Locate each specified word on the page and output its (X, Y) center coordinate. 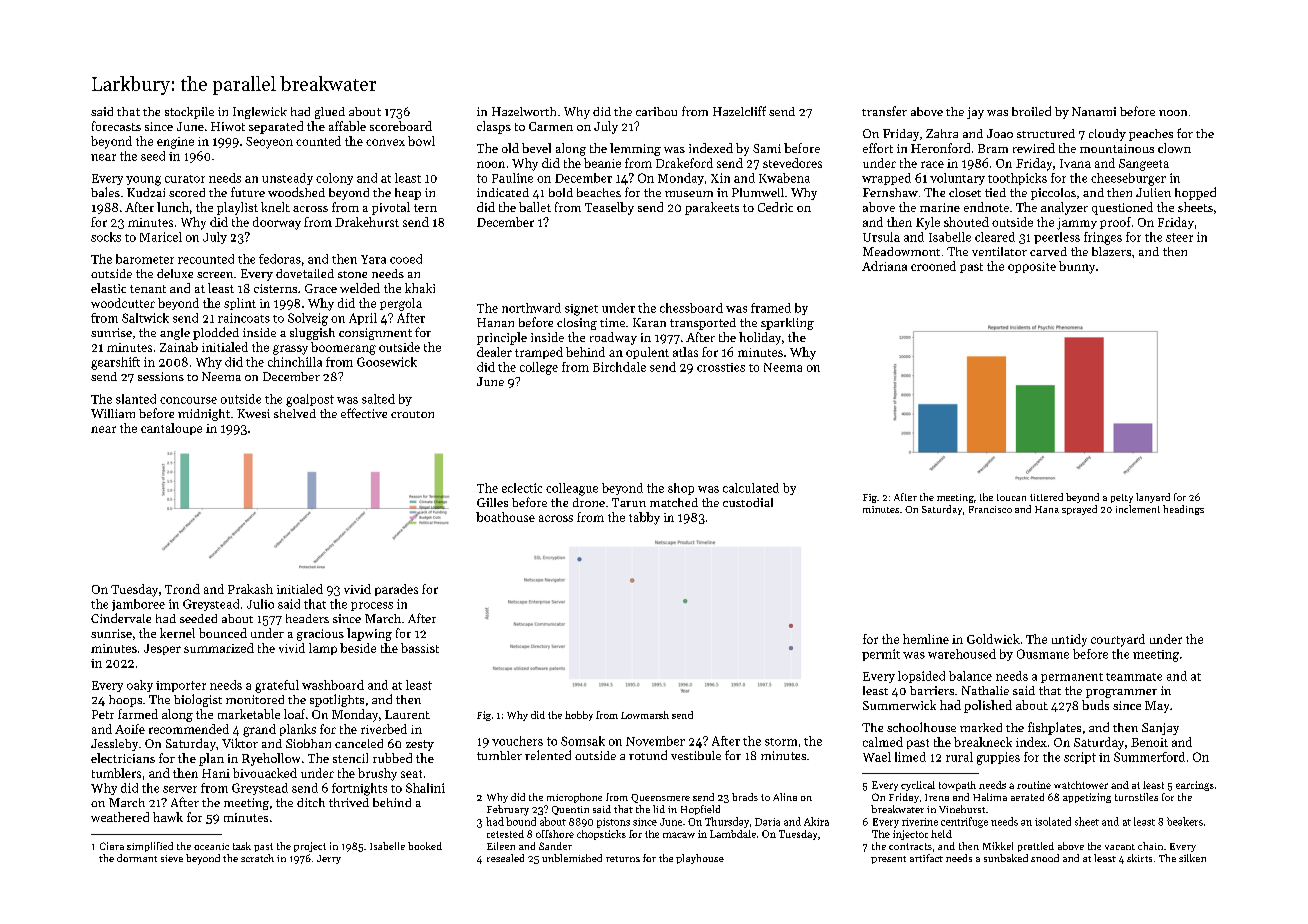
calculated (751, 488)
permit (881, 655)
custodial (748, 502)
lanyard (1153, 498)
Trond (182, 589)
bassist (420, 648)
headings (1183, 510)
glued (330, 113)
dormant (137, 858)
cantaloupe (171, 429)
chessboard (691, 308)
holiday (760, 338)
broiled (1031, 111)
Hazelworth (524, 111)
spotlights (337, 700)
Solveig (308, 319)
